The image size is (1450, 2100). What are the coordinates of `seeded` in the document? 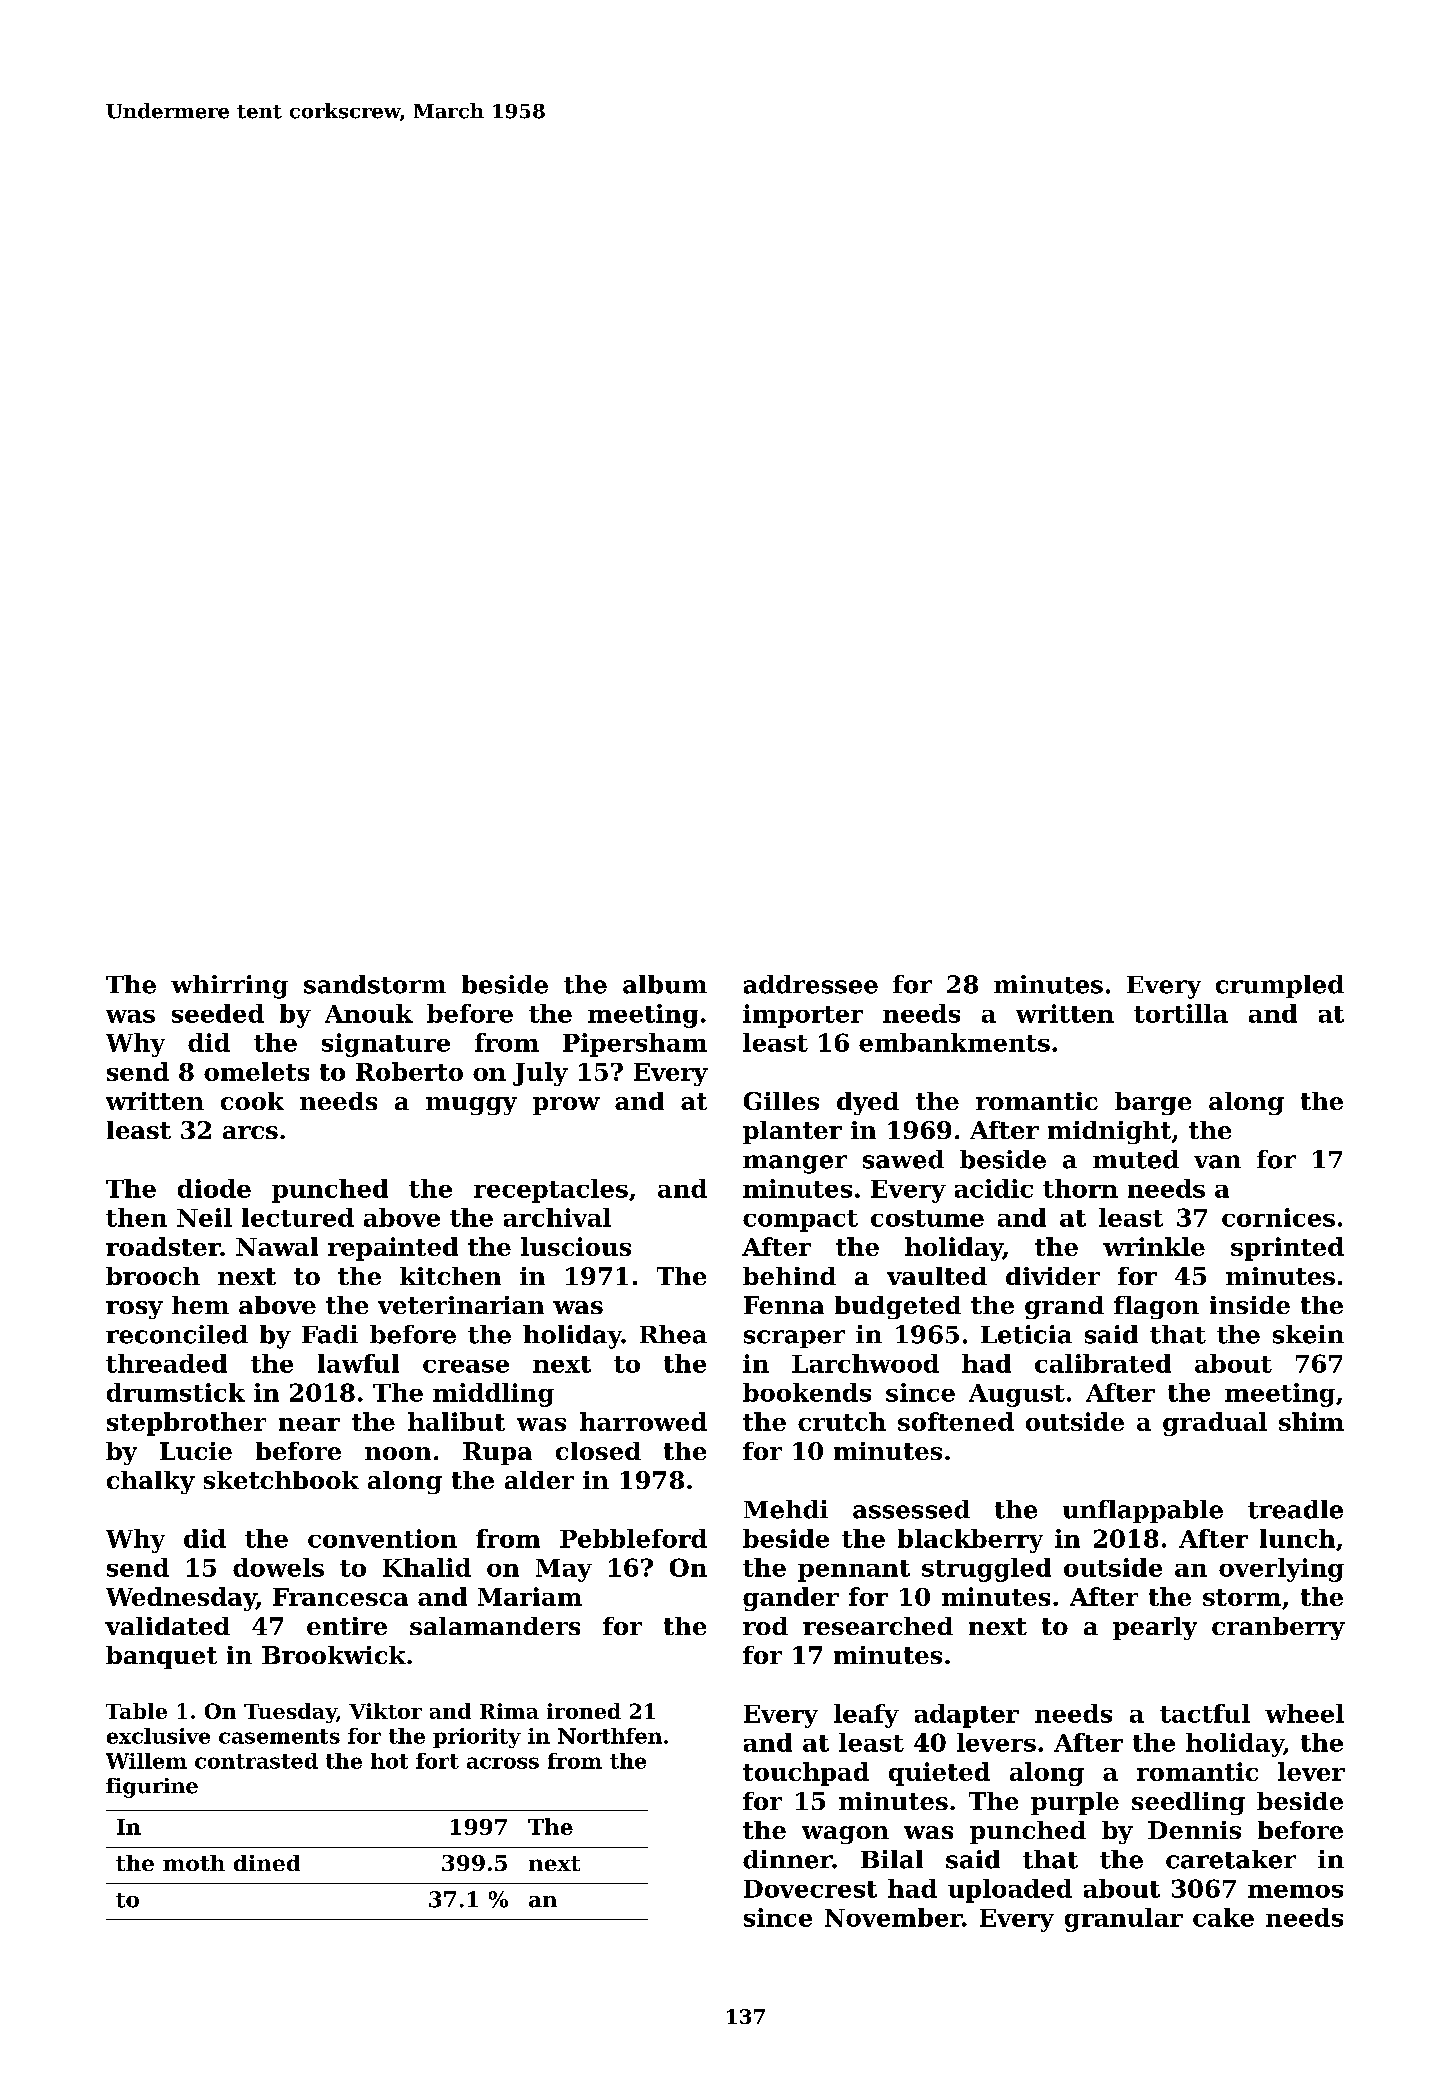 It's located at (218, 1013).
